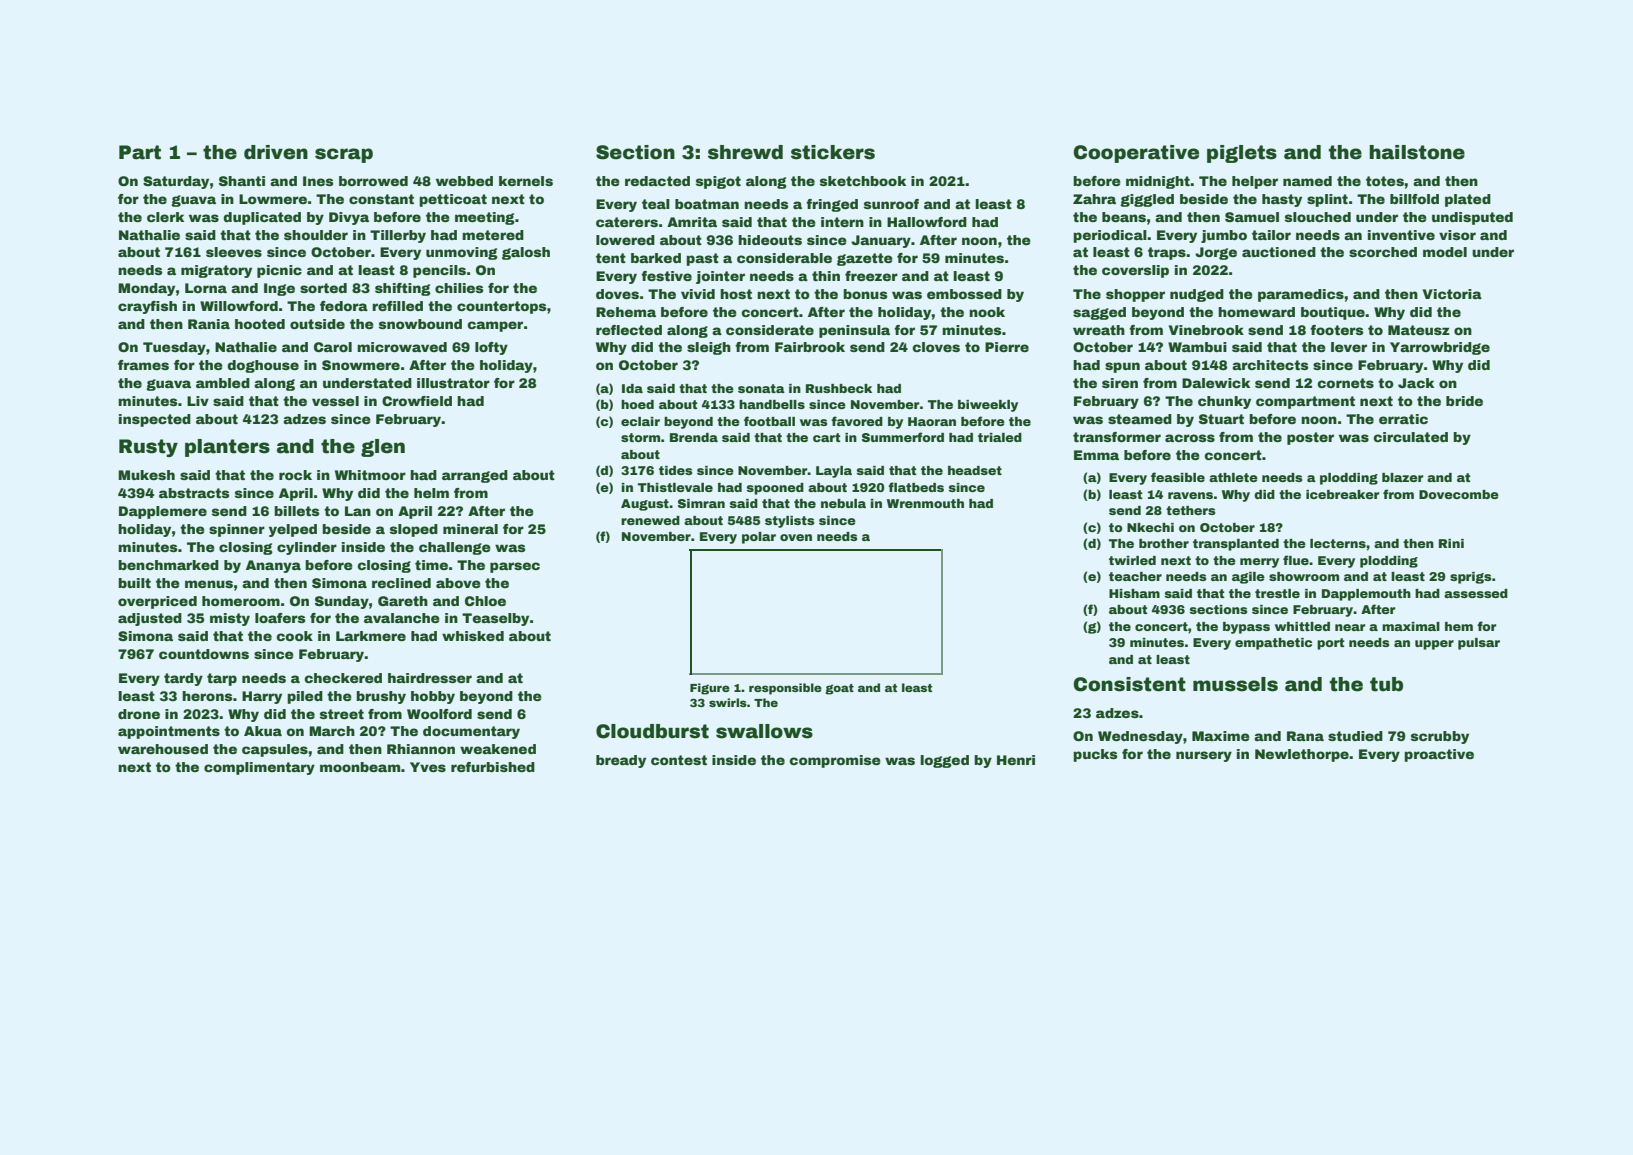 The height and width of the screenshot is (1155, 1633). What do you see at coordinates (826, 437) in the screenshot?
I see `cart` at bounding box center [826, 437].
